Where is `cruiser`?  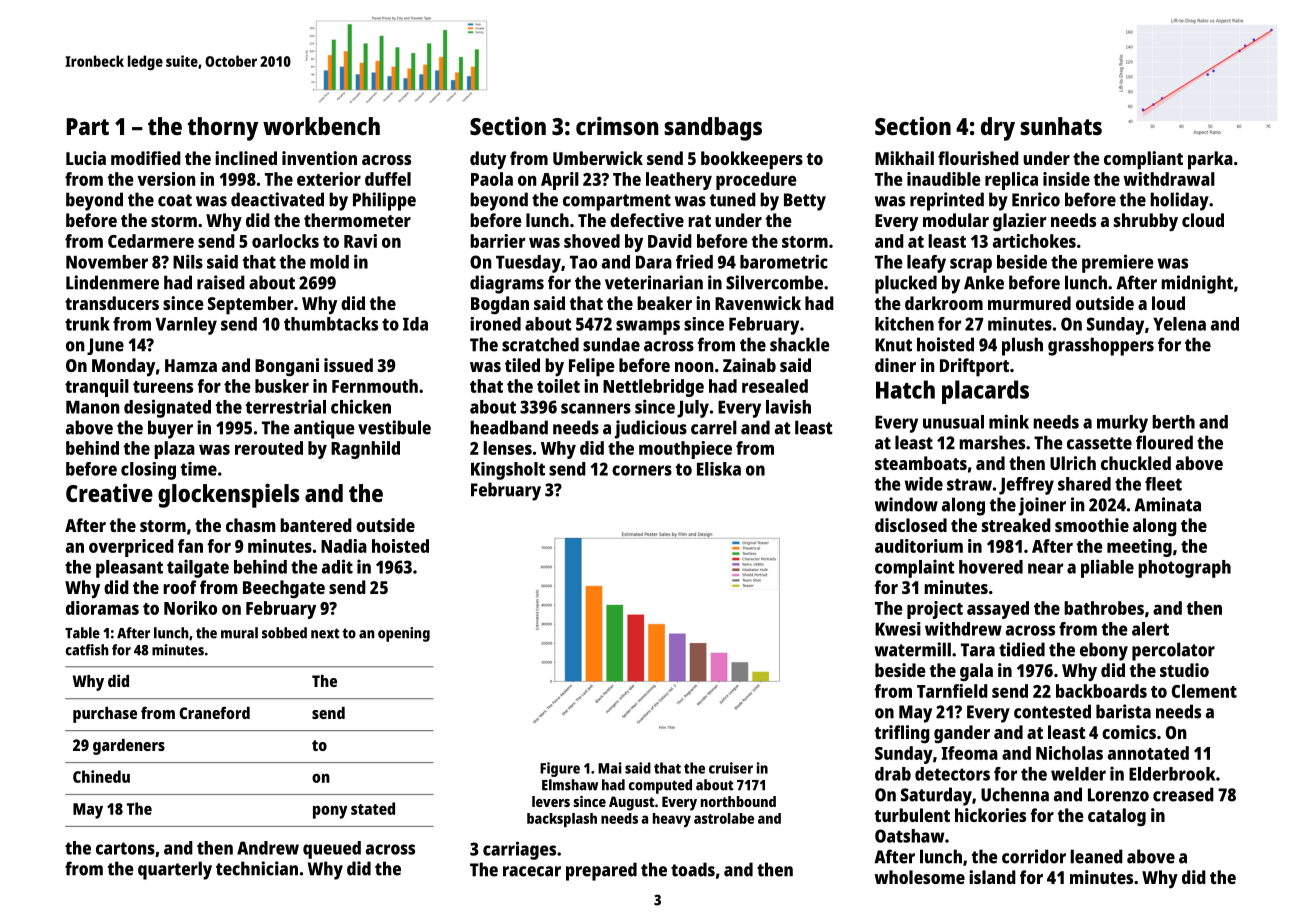
cruiser is located at coordinates (731, 768).
